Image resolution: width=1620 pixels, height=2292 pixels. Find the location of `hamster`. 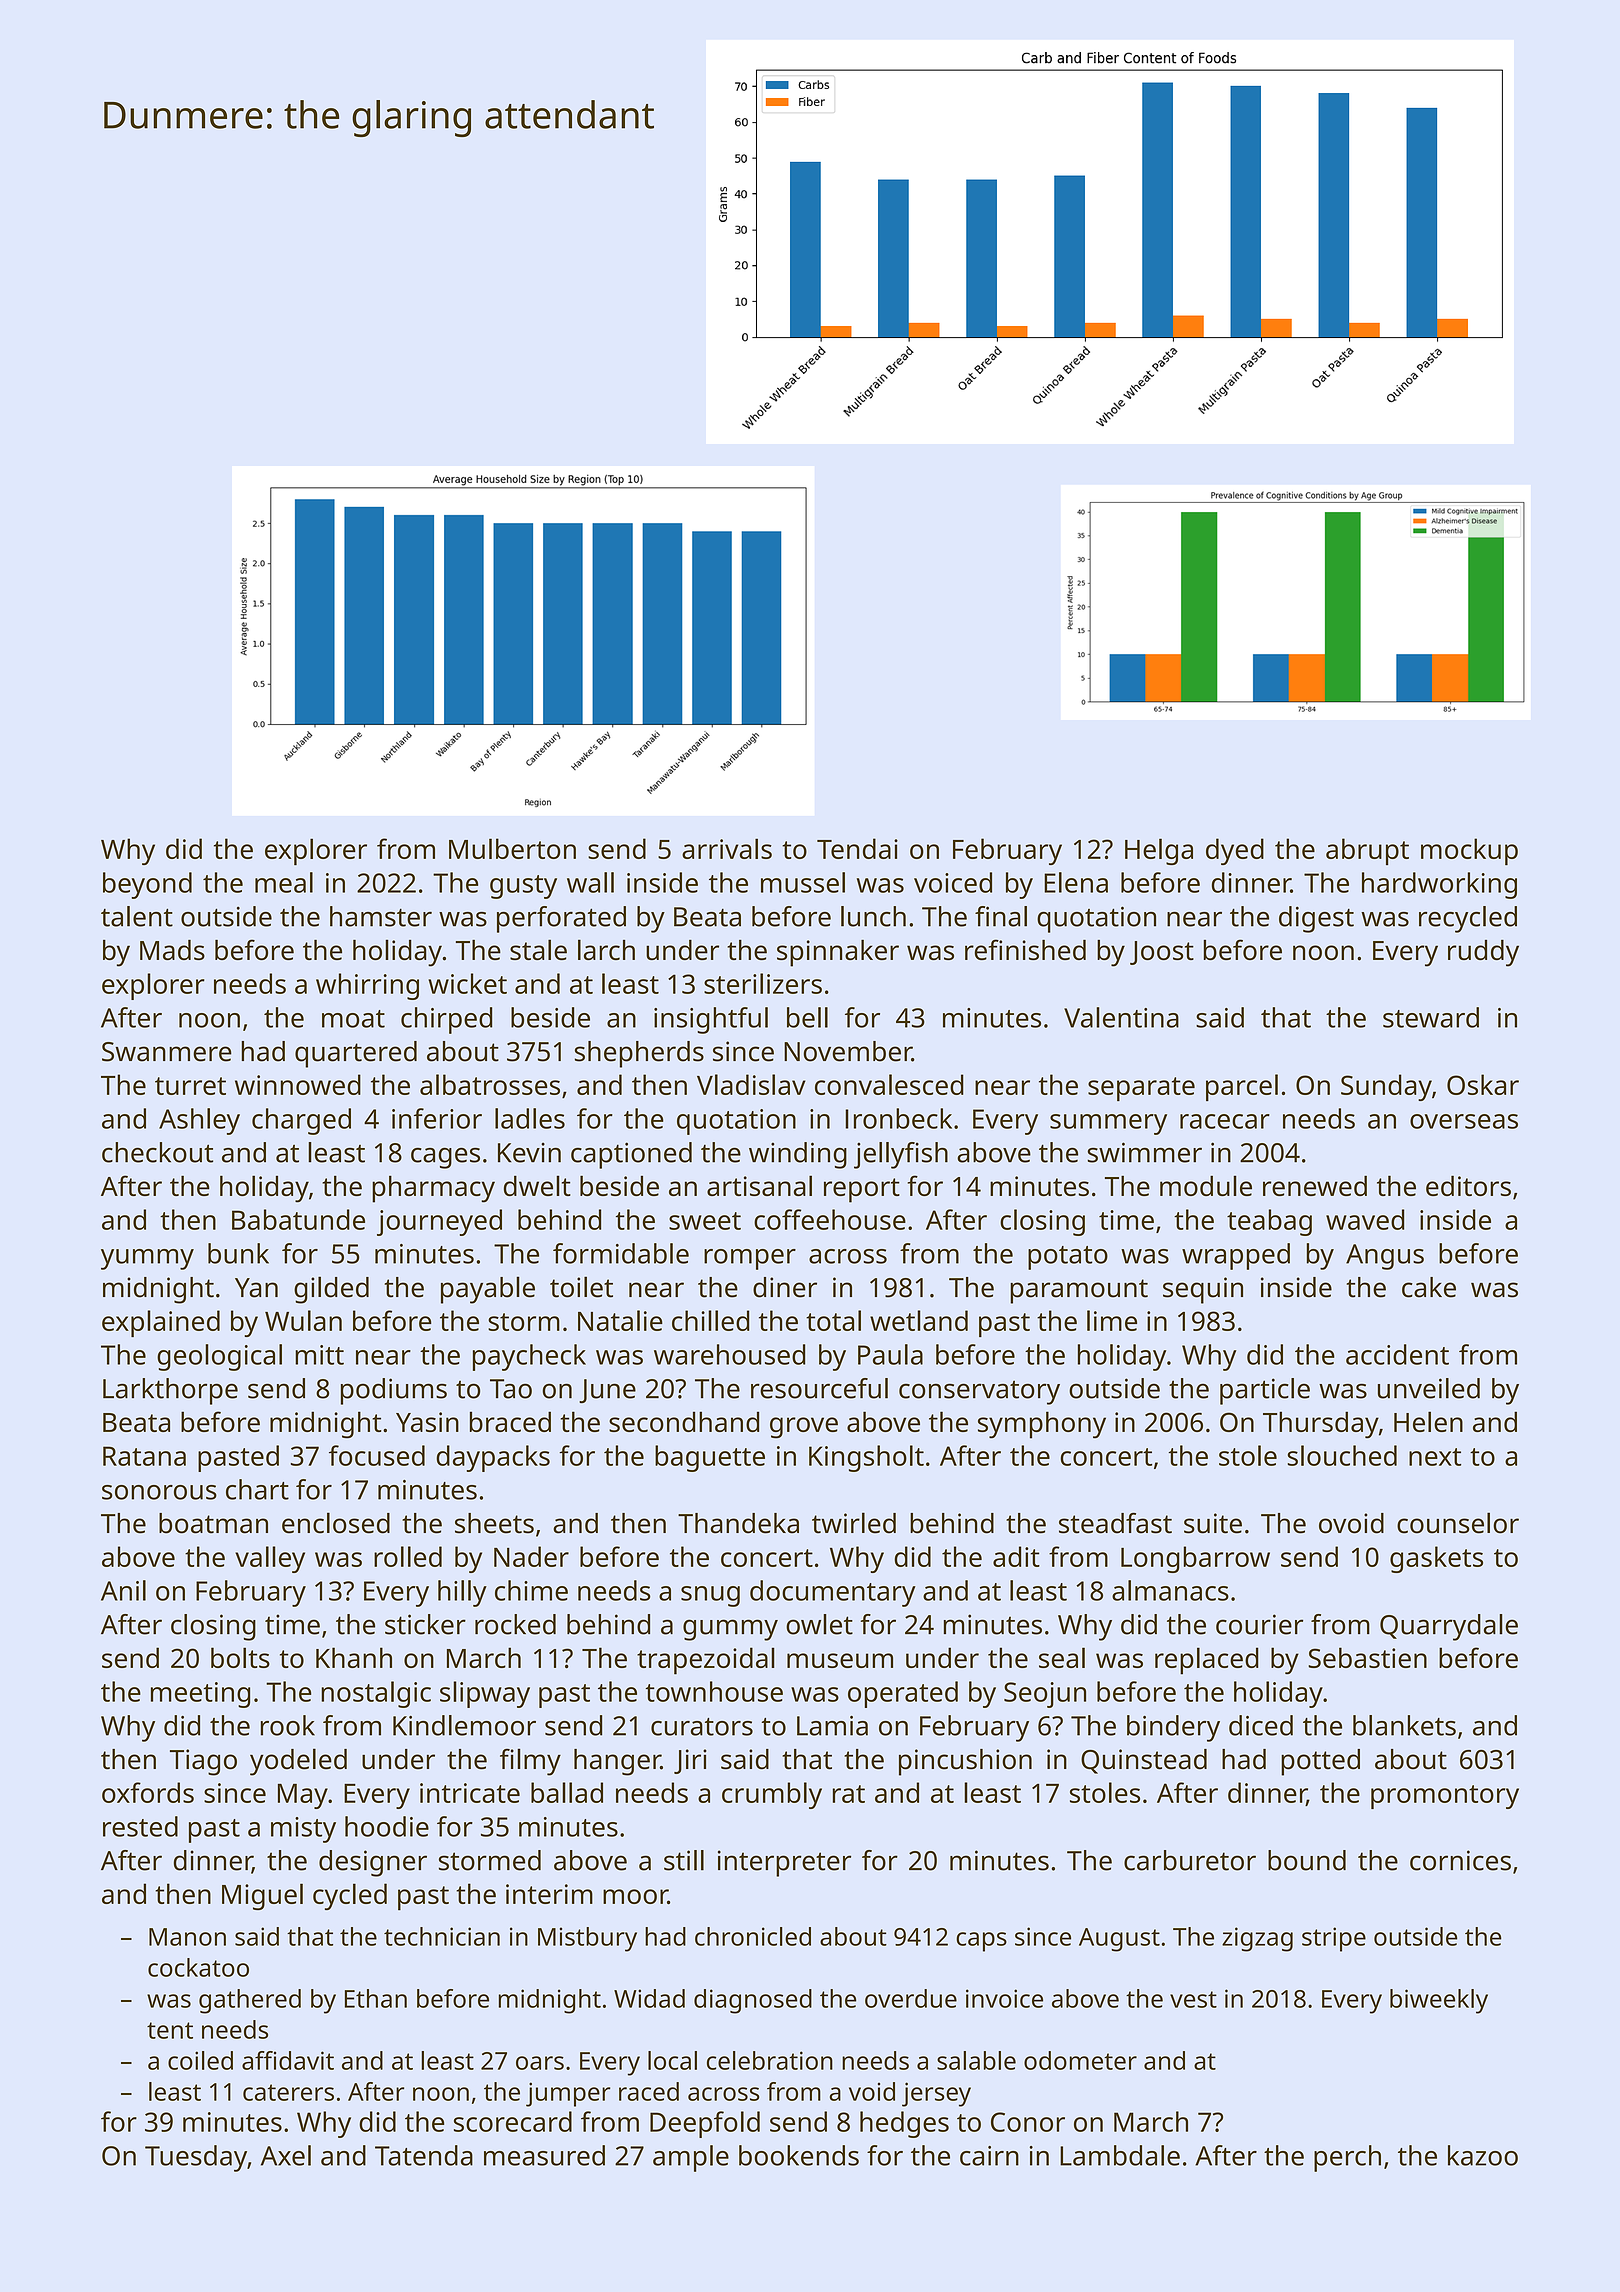

hamster is located at coordinates (381, 916).
